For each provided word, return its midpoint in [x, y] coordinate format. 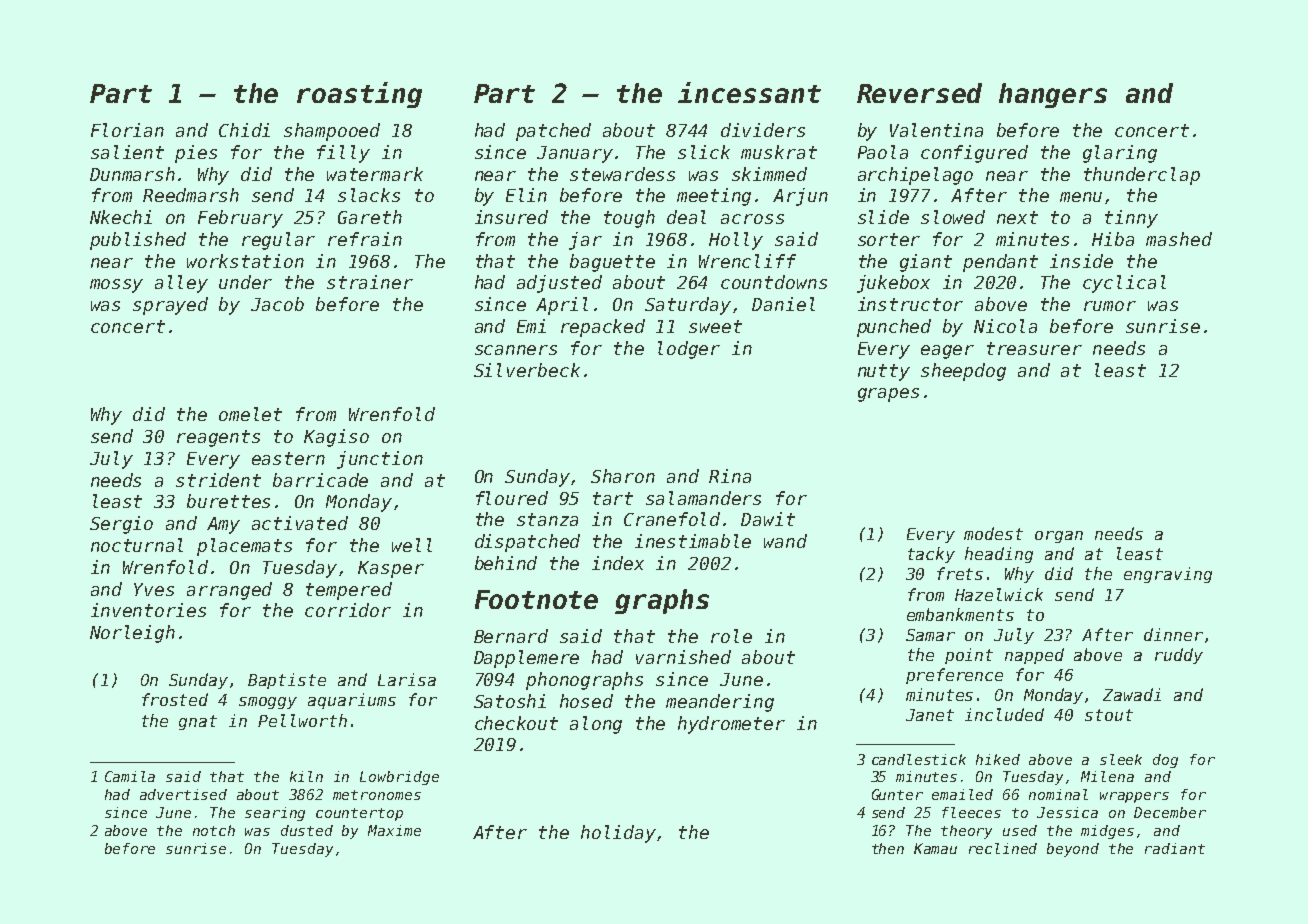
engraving [1168, 575]
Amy [223, 525]
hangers [1053, 95]
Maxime [394, 830]
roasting [359, 95]
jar [585, 241]
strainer [370, 282]
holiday [618, 834]
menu [1081, 197]
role [731, 636]
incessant [749, 92]
